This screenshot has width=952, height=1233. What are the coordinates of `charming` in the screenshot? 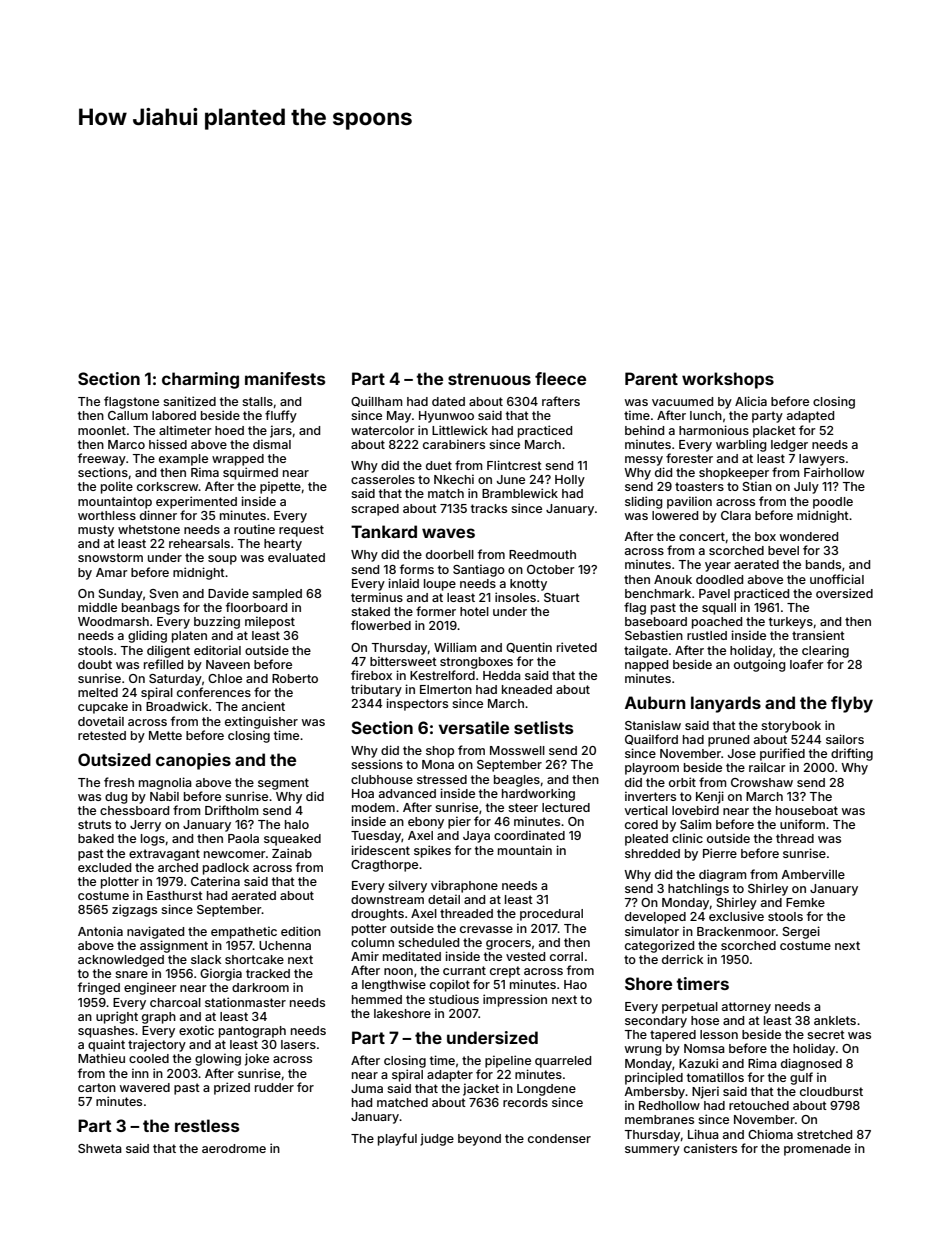 It's located at (200, 380).
